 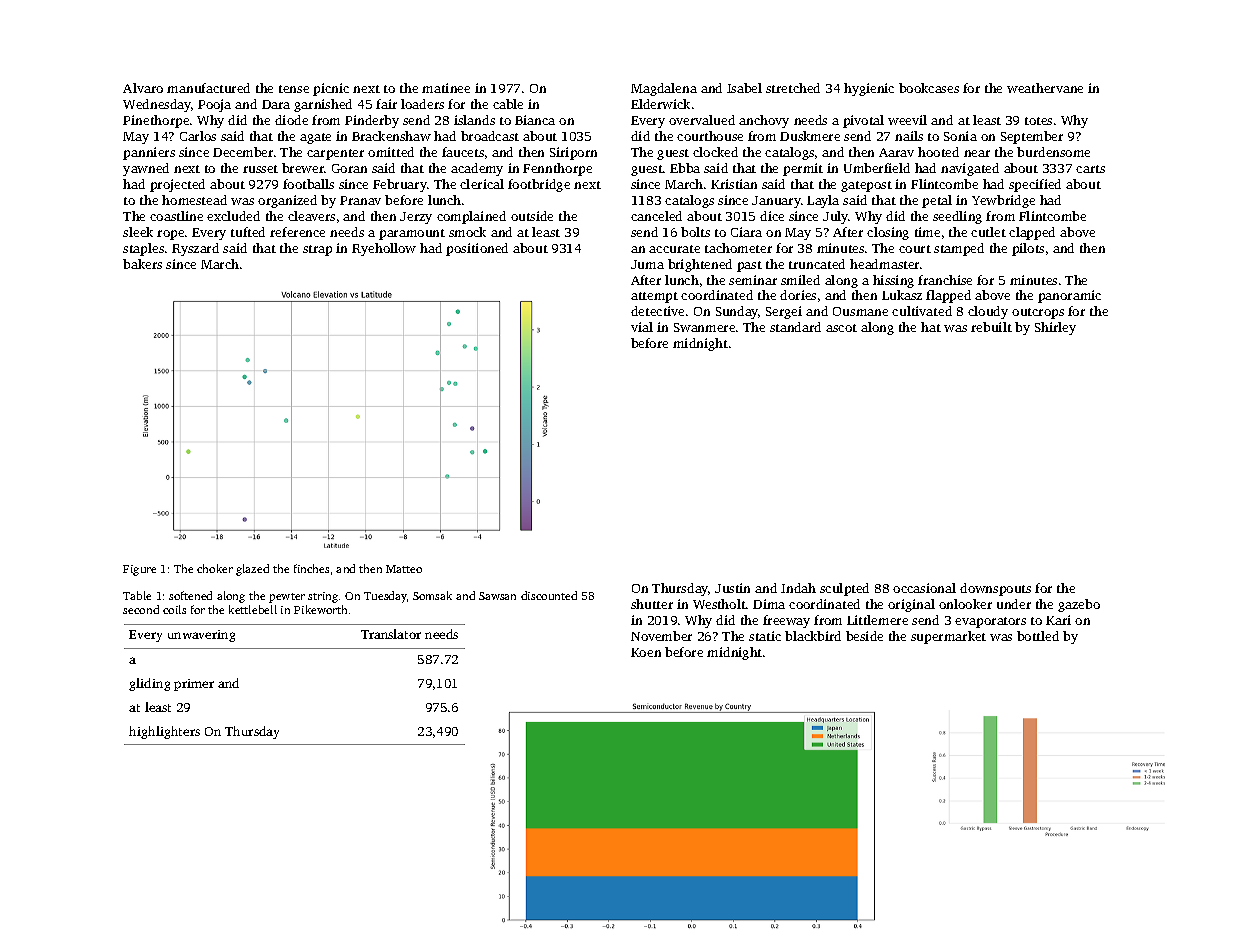 I want to click on Ebba, so click(x=685, y=168).
